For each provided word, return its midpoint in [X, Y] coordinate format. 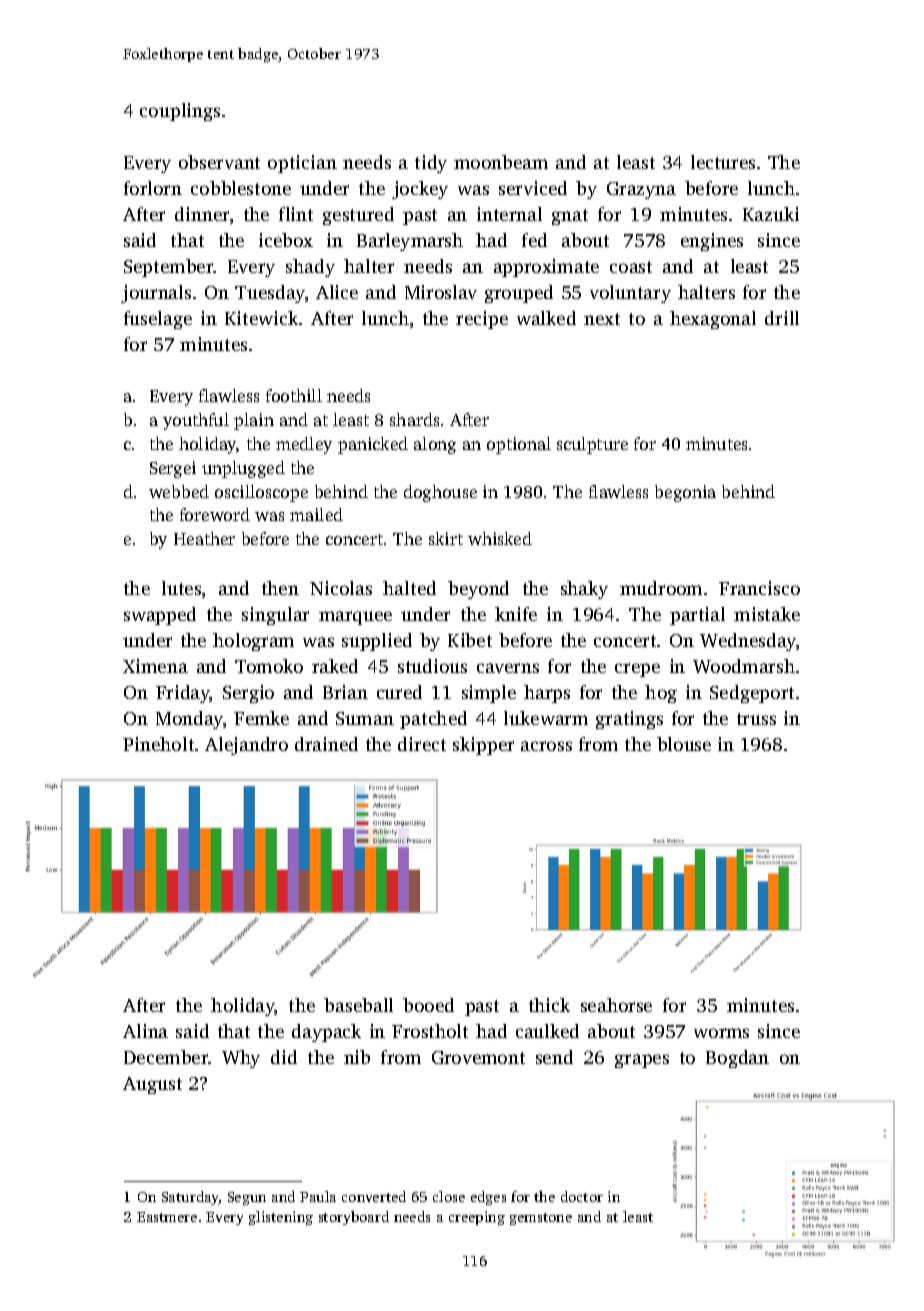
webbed [179, 491]
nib [357, 1057]
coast [631, 267]
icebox [286, 240]
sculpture [592, 445]
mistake [767, 614]
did [284, 1057]
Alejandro [246, 746]
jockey [420, 190]
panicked [373, 445]
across [546, 746]
